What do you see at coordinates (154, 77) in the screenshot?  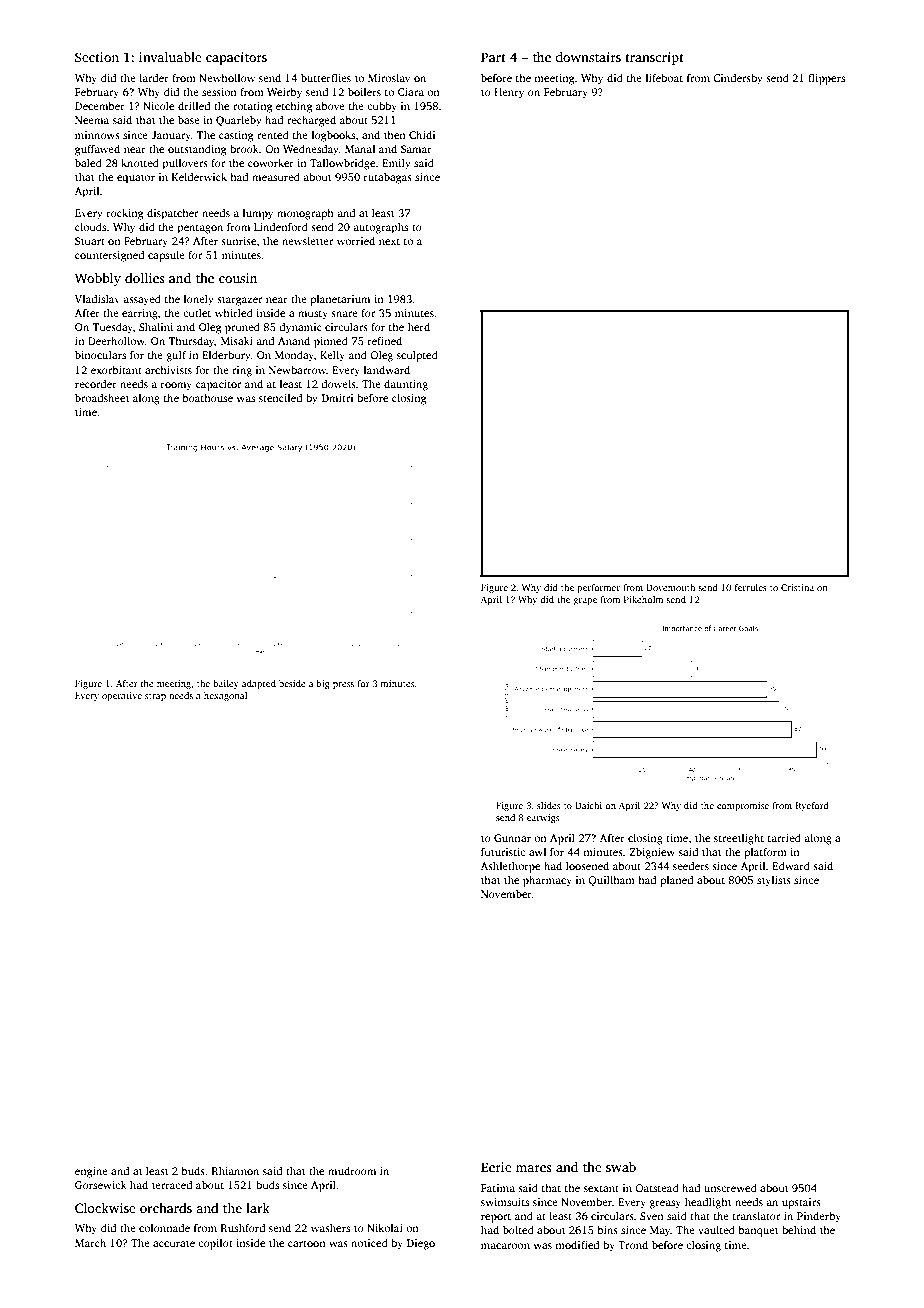 I see `larder` at bounding box center [154, 77].
